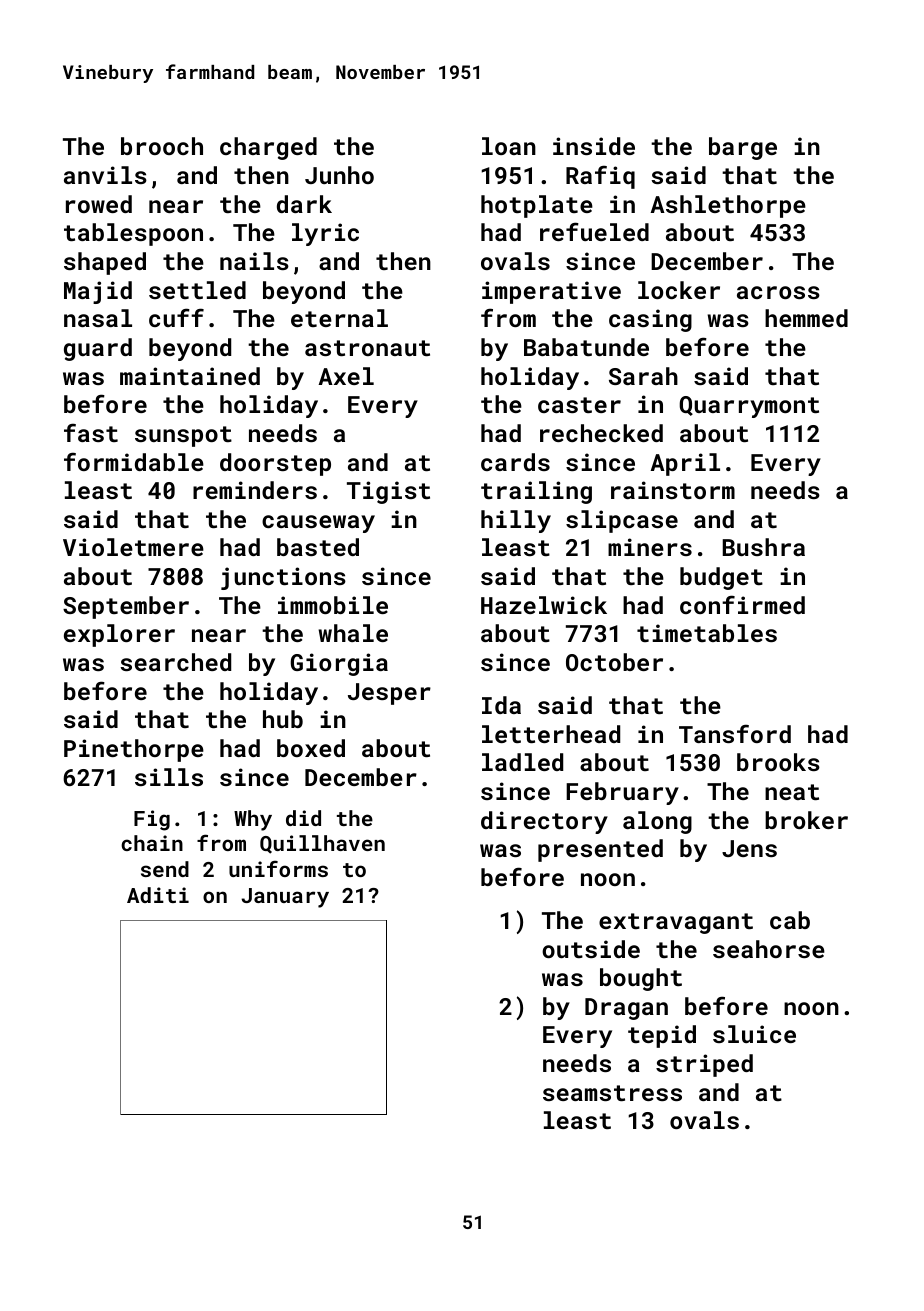  Describe the element at coordinates (612, 1093) in the document. I see `seamstress` at that location.
